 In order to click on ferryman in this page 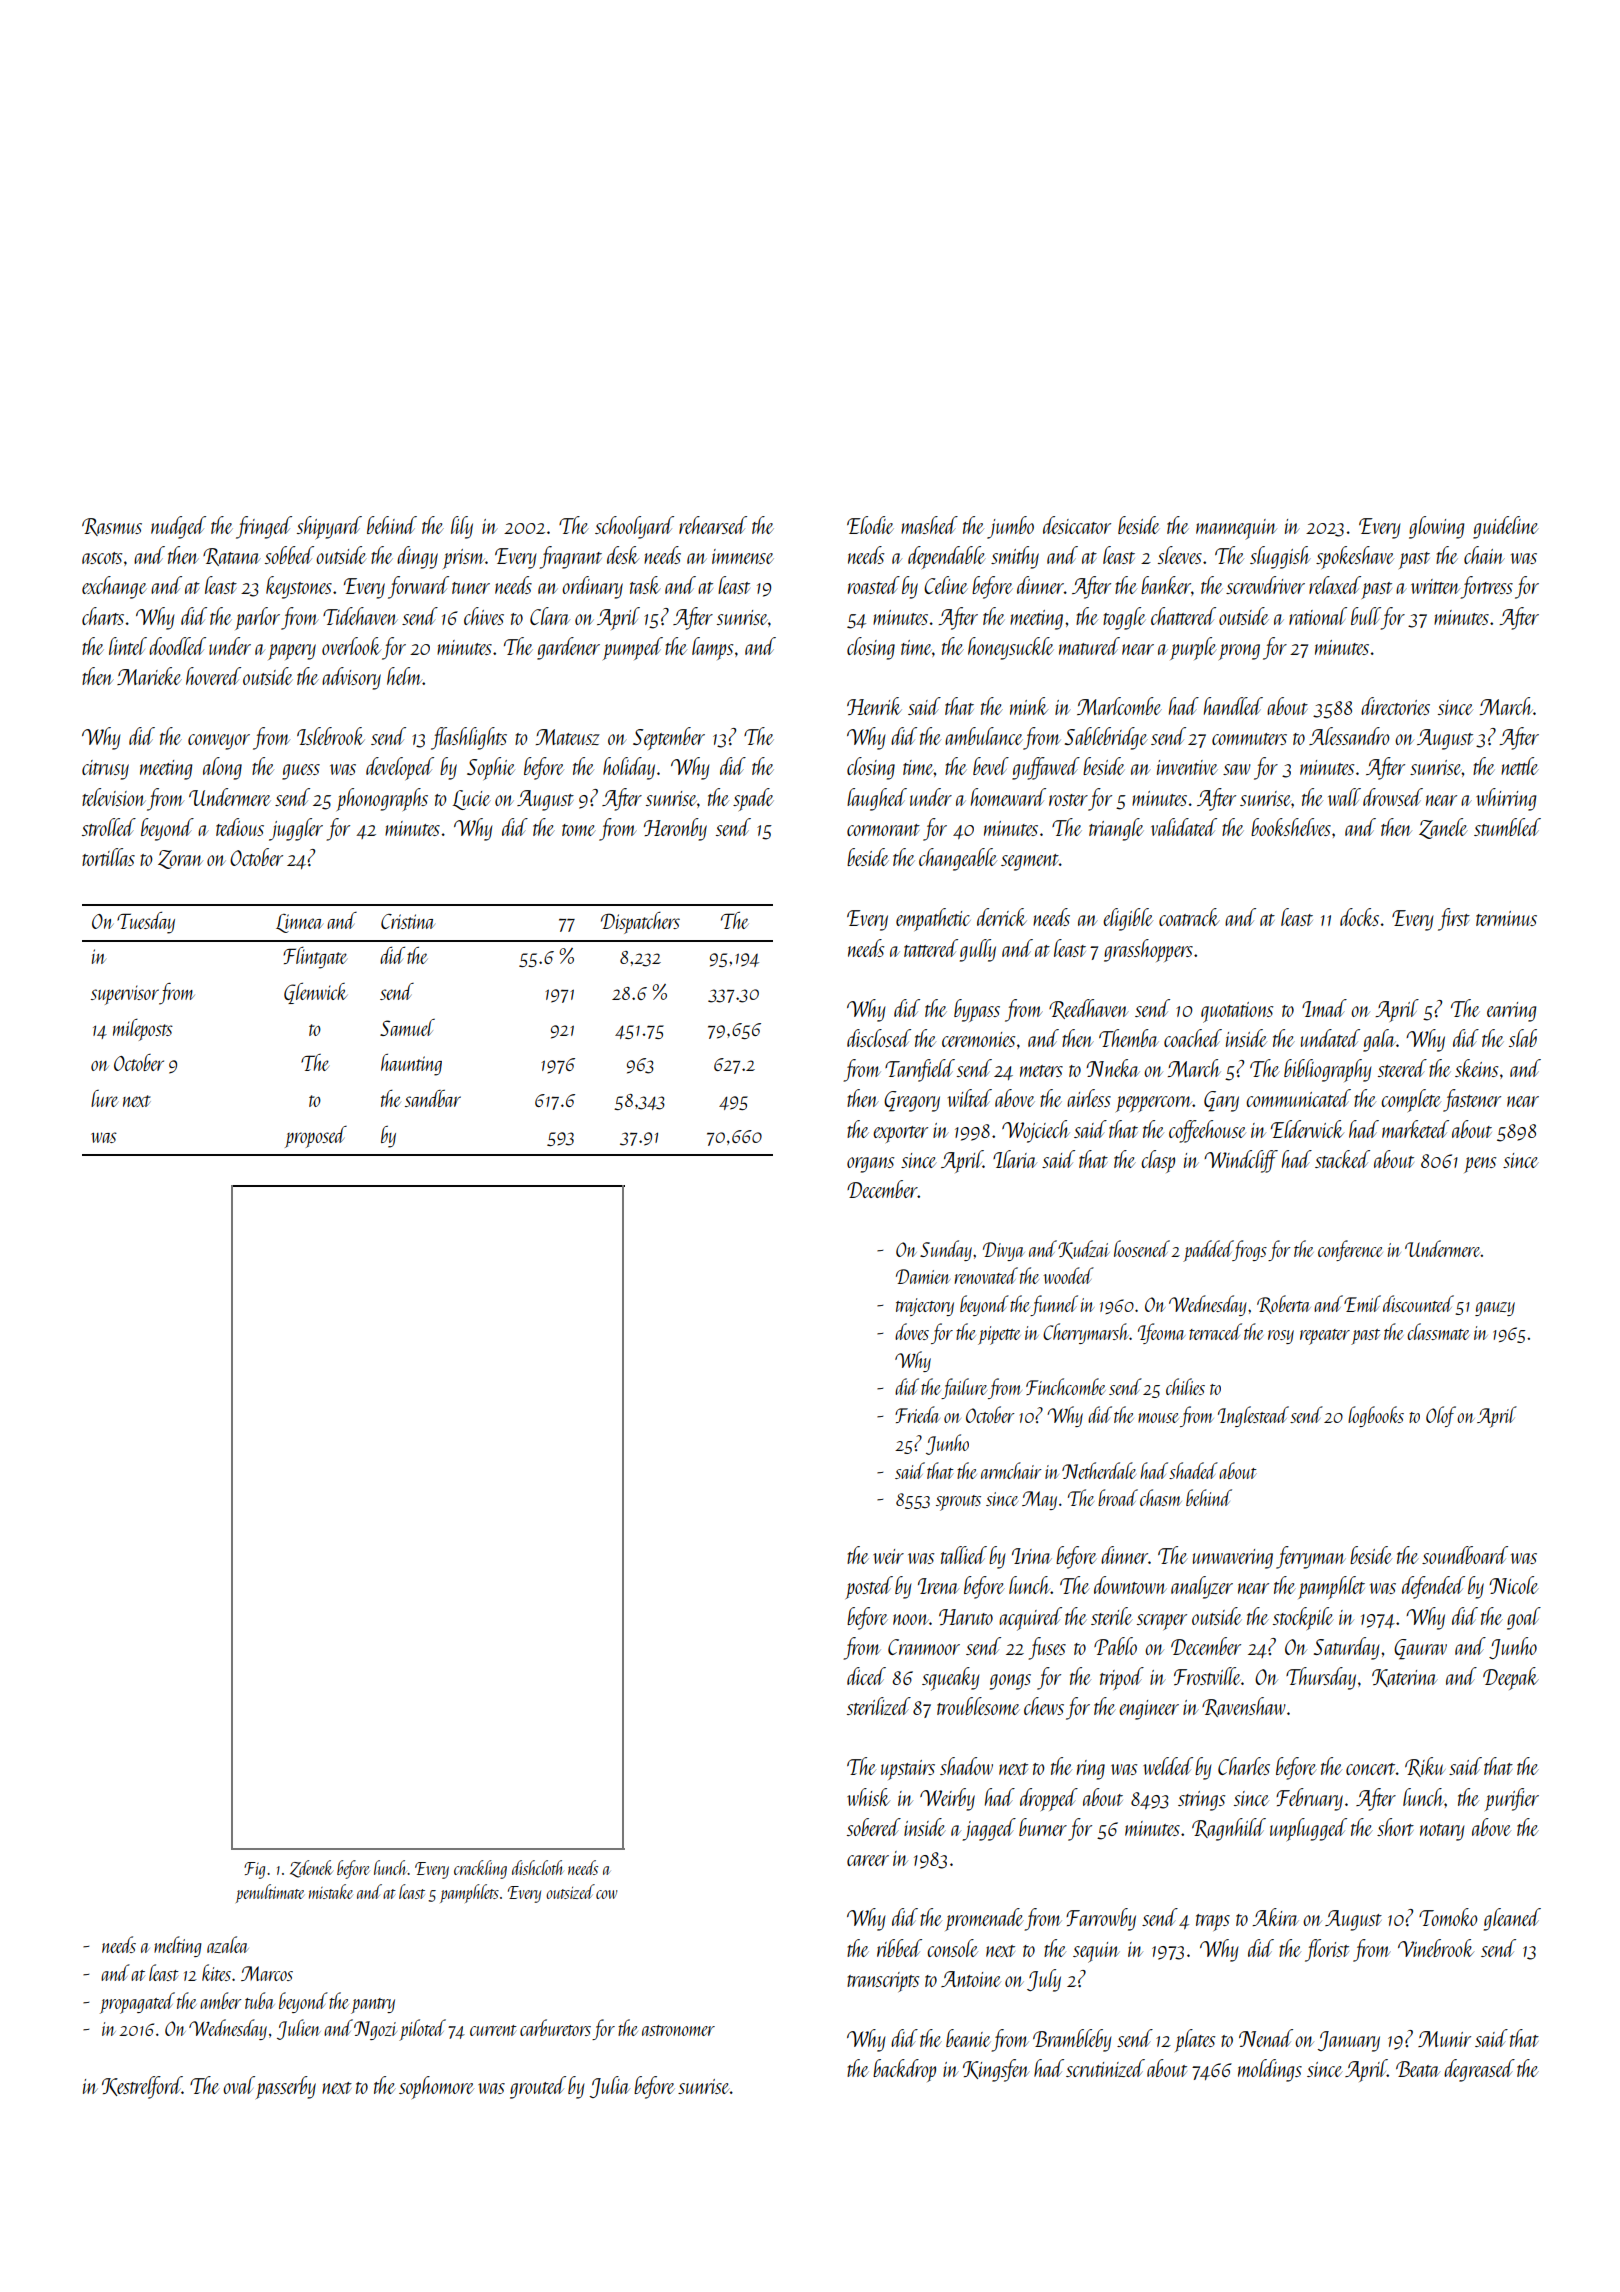, I will do `click(1311, 1557)`.
